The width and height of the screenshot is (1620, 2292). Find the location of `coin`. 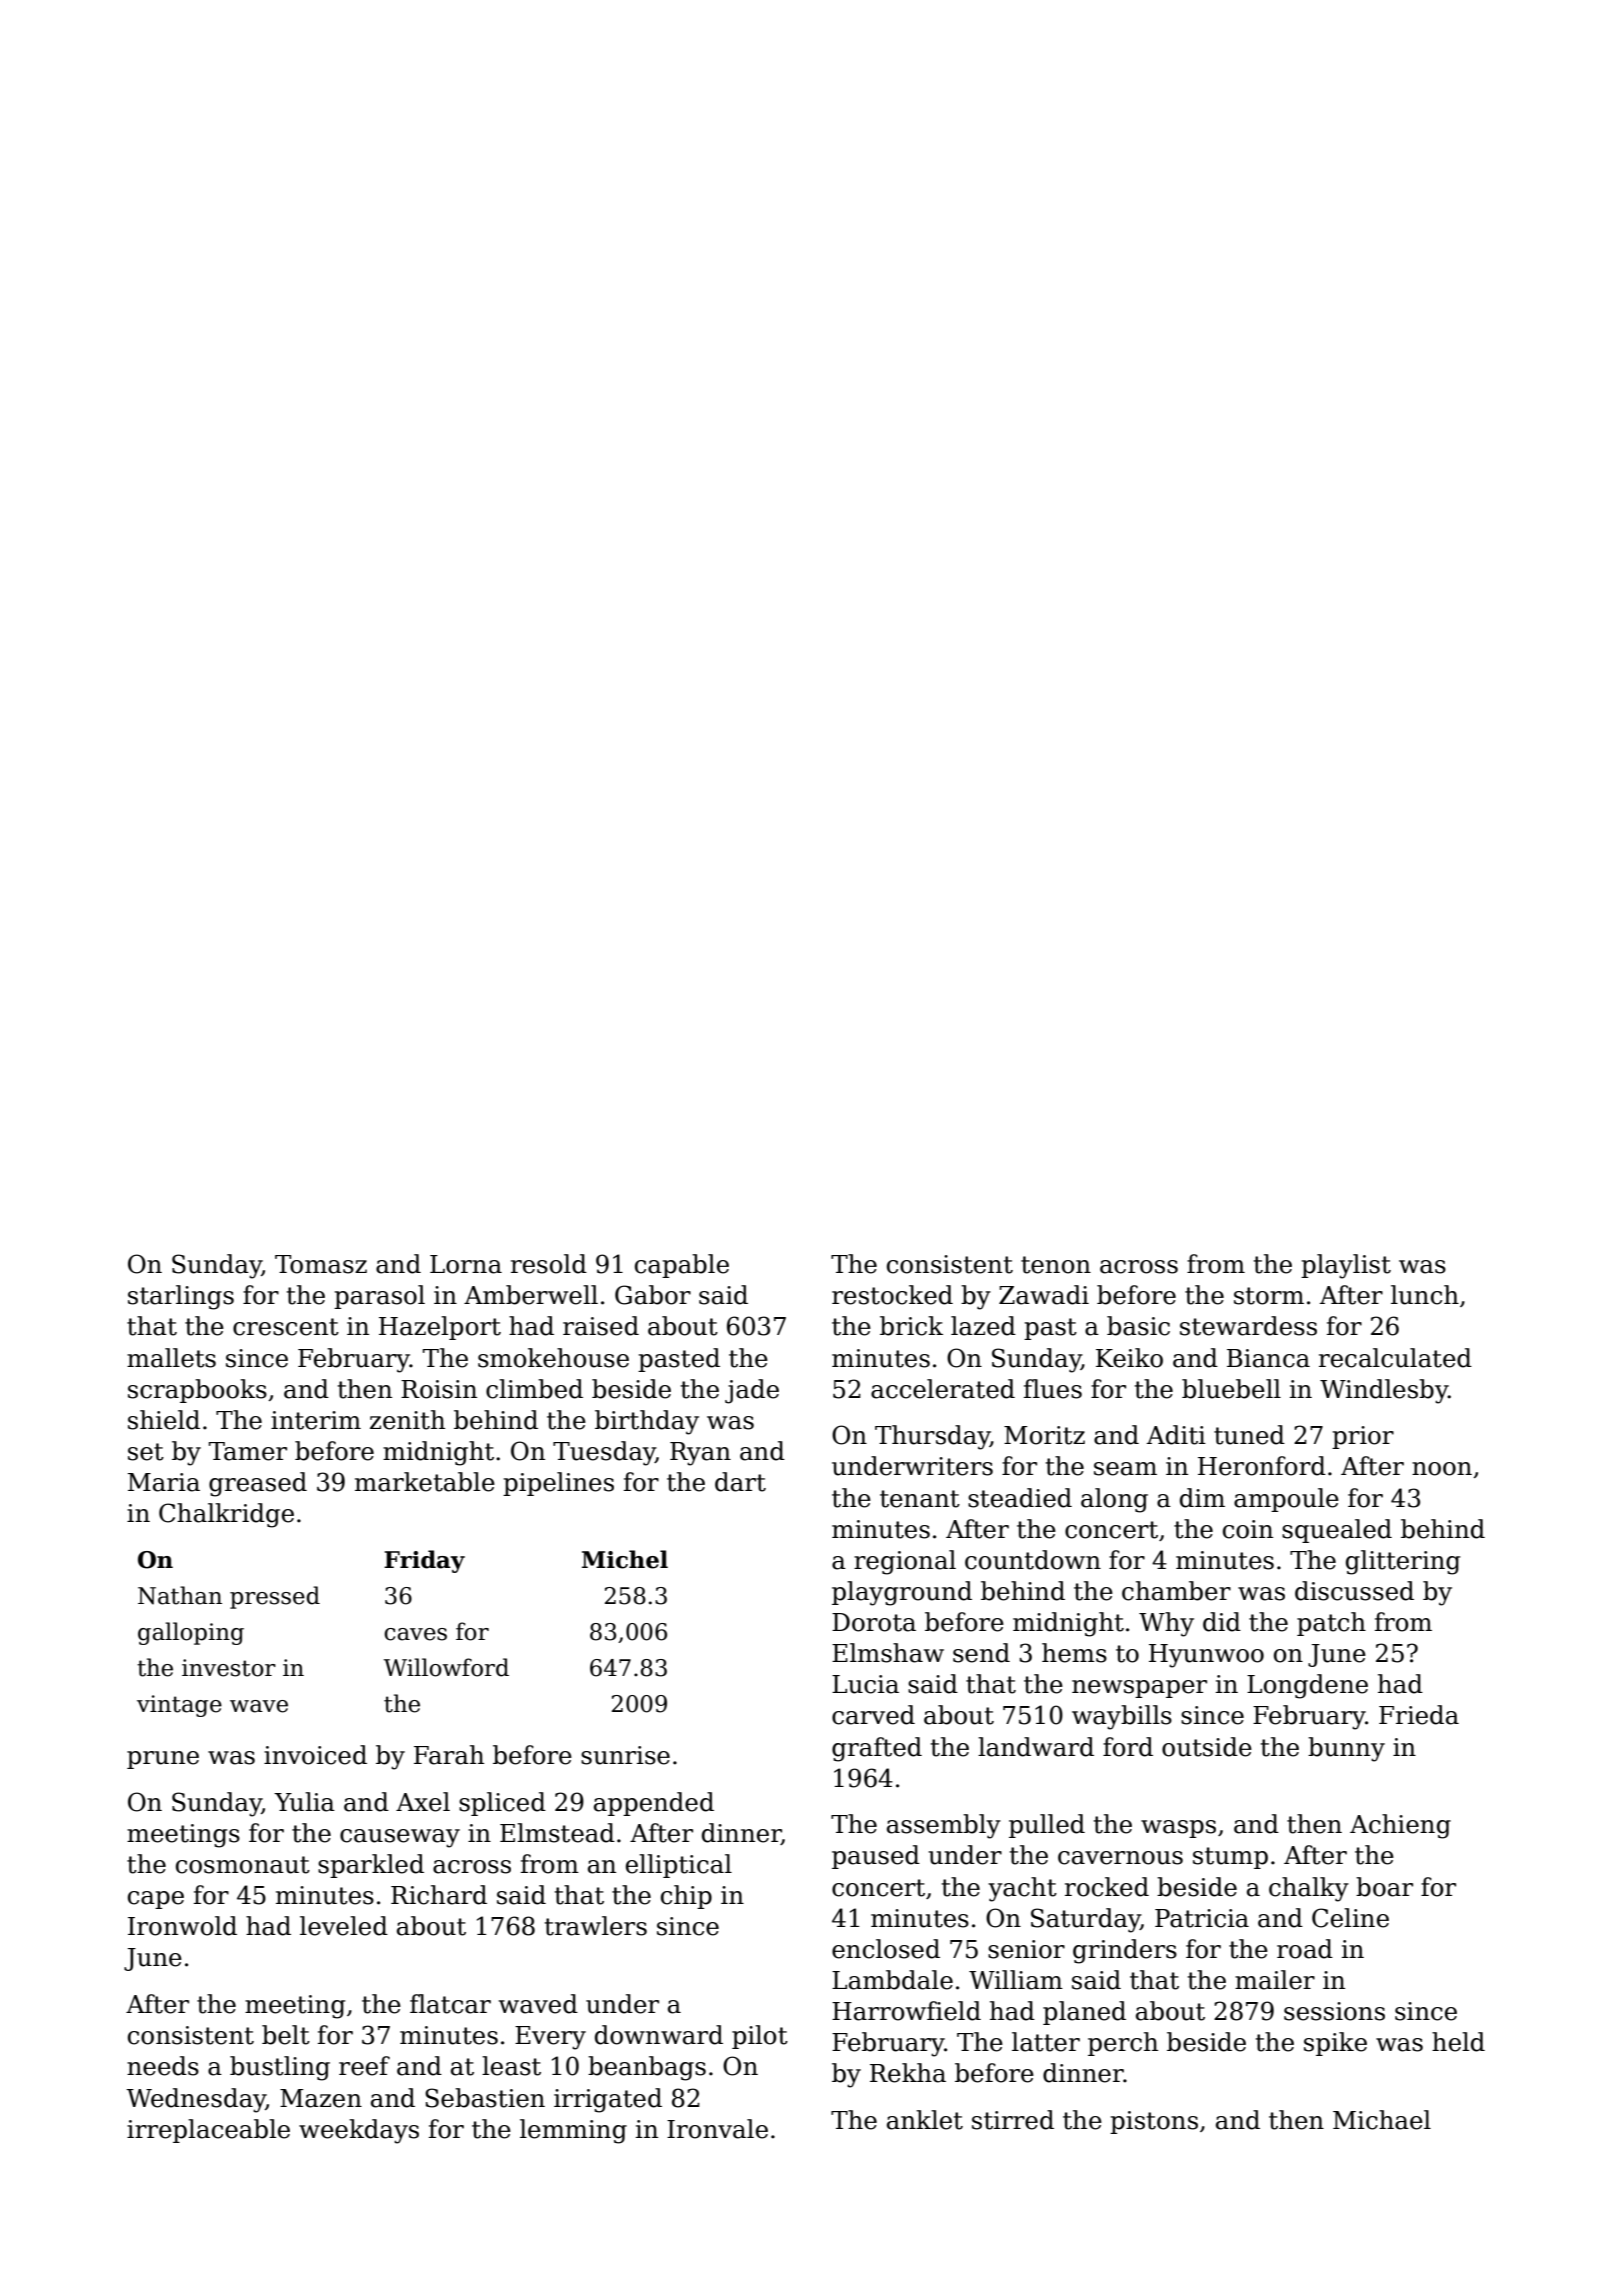

coin is located at coordinates (1248, 1529).
